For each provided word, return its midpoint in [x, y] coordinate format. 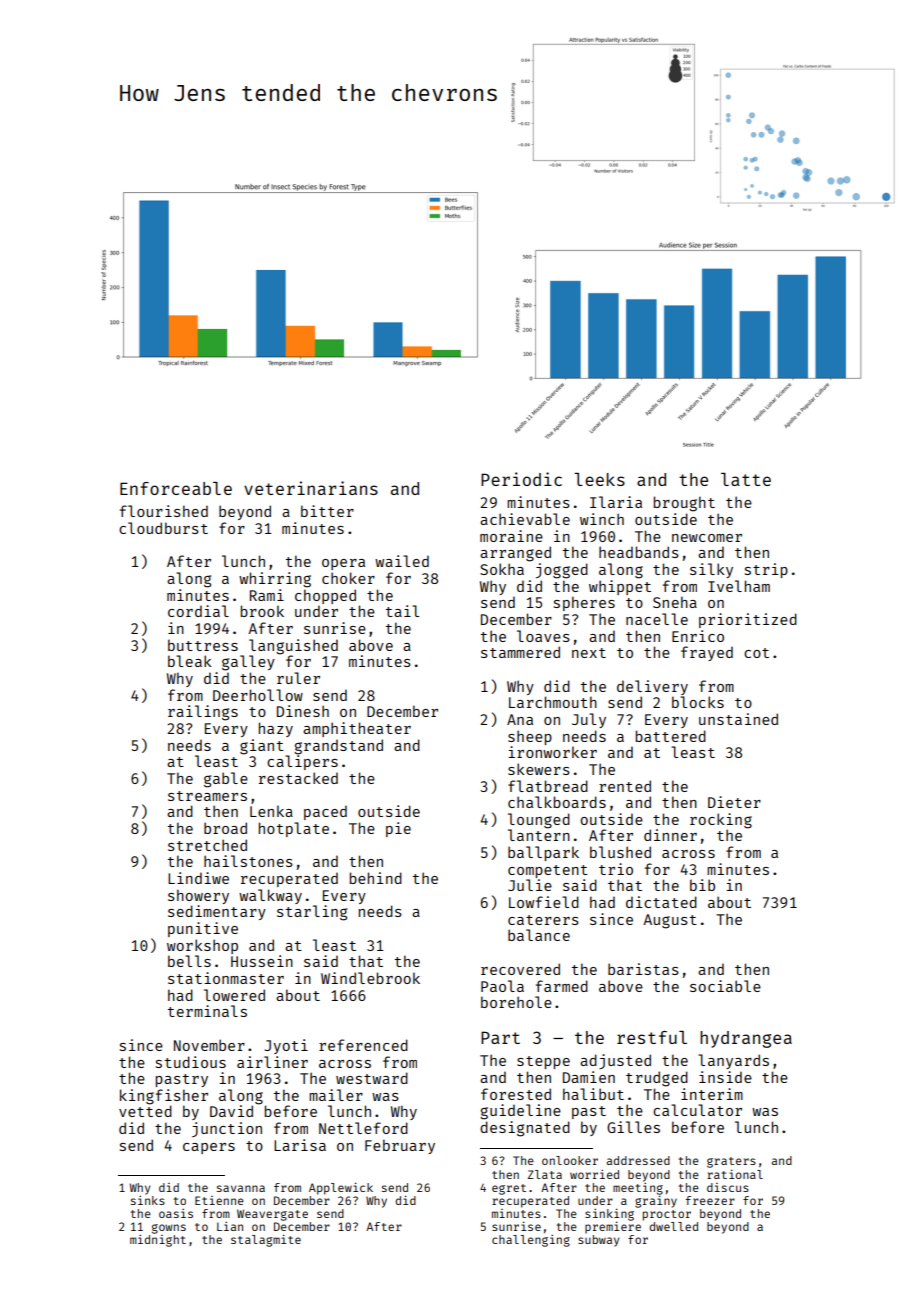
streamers [207, 796]
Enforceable [176, 488]
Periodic [521, 479]
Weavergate [272, 1215]
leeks [599, 479]
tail [402, 611]
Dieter [734, 802]
